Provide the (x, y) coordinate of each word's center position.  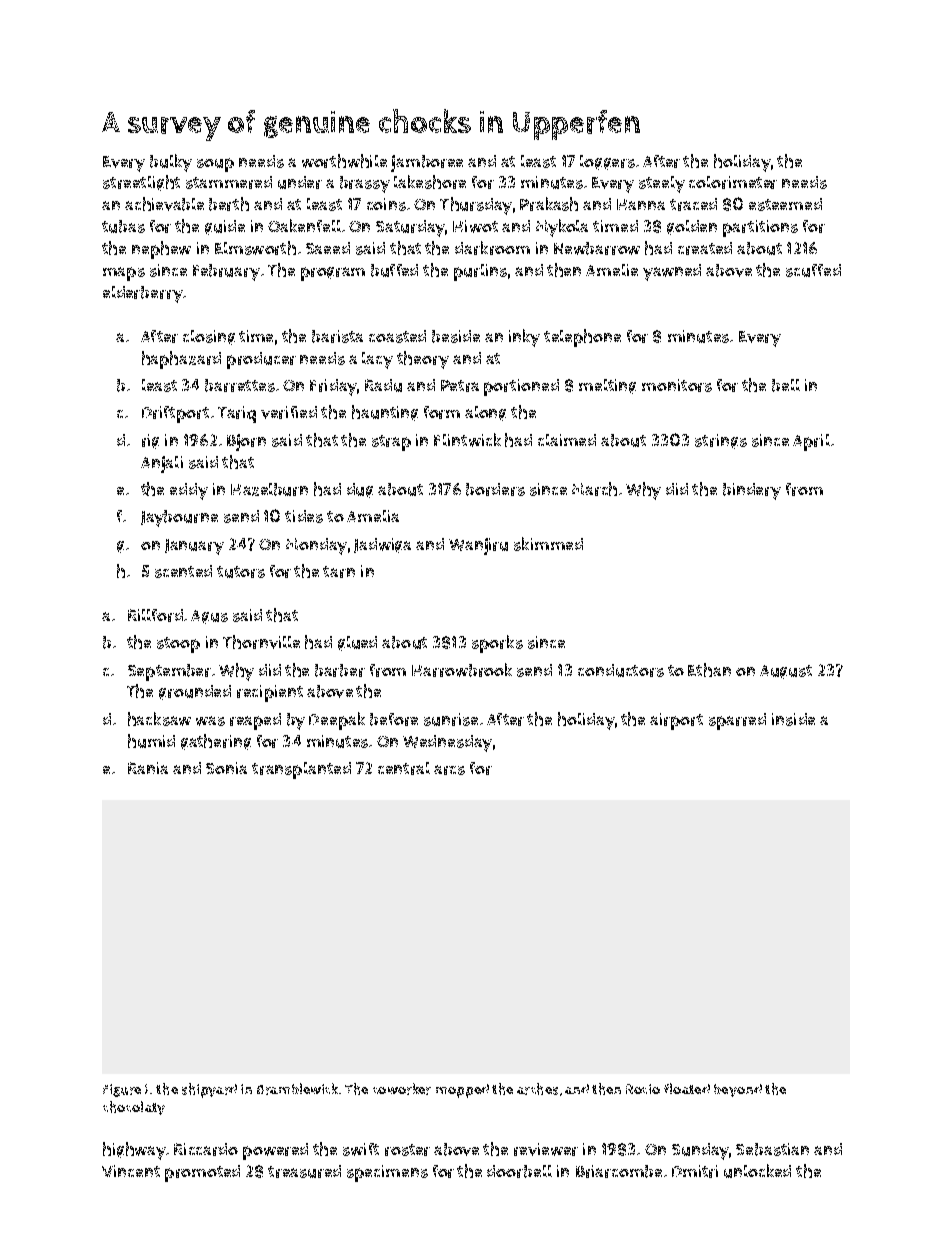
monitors (677, 385)
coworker (402, 1089)
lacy (377, 360)
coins (386, 204)
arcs (449, 770)
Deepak (337, 721)
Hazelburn (269, 489)
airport (676, 721)
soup (215, 165)
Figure (122, 1090)
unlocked (757, 1171)
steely (662, 184)
